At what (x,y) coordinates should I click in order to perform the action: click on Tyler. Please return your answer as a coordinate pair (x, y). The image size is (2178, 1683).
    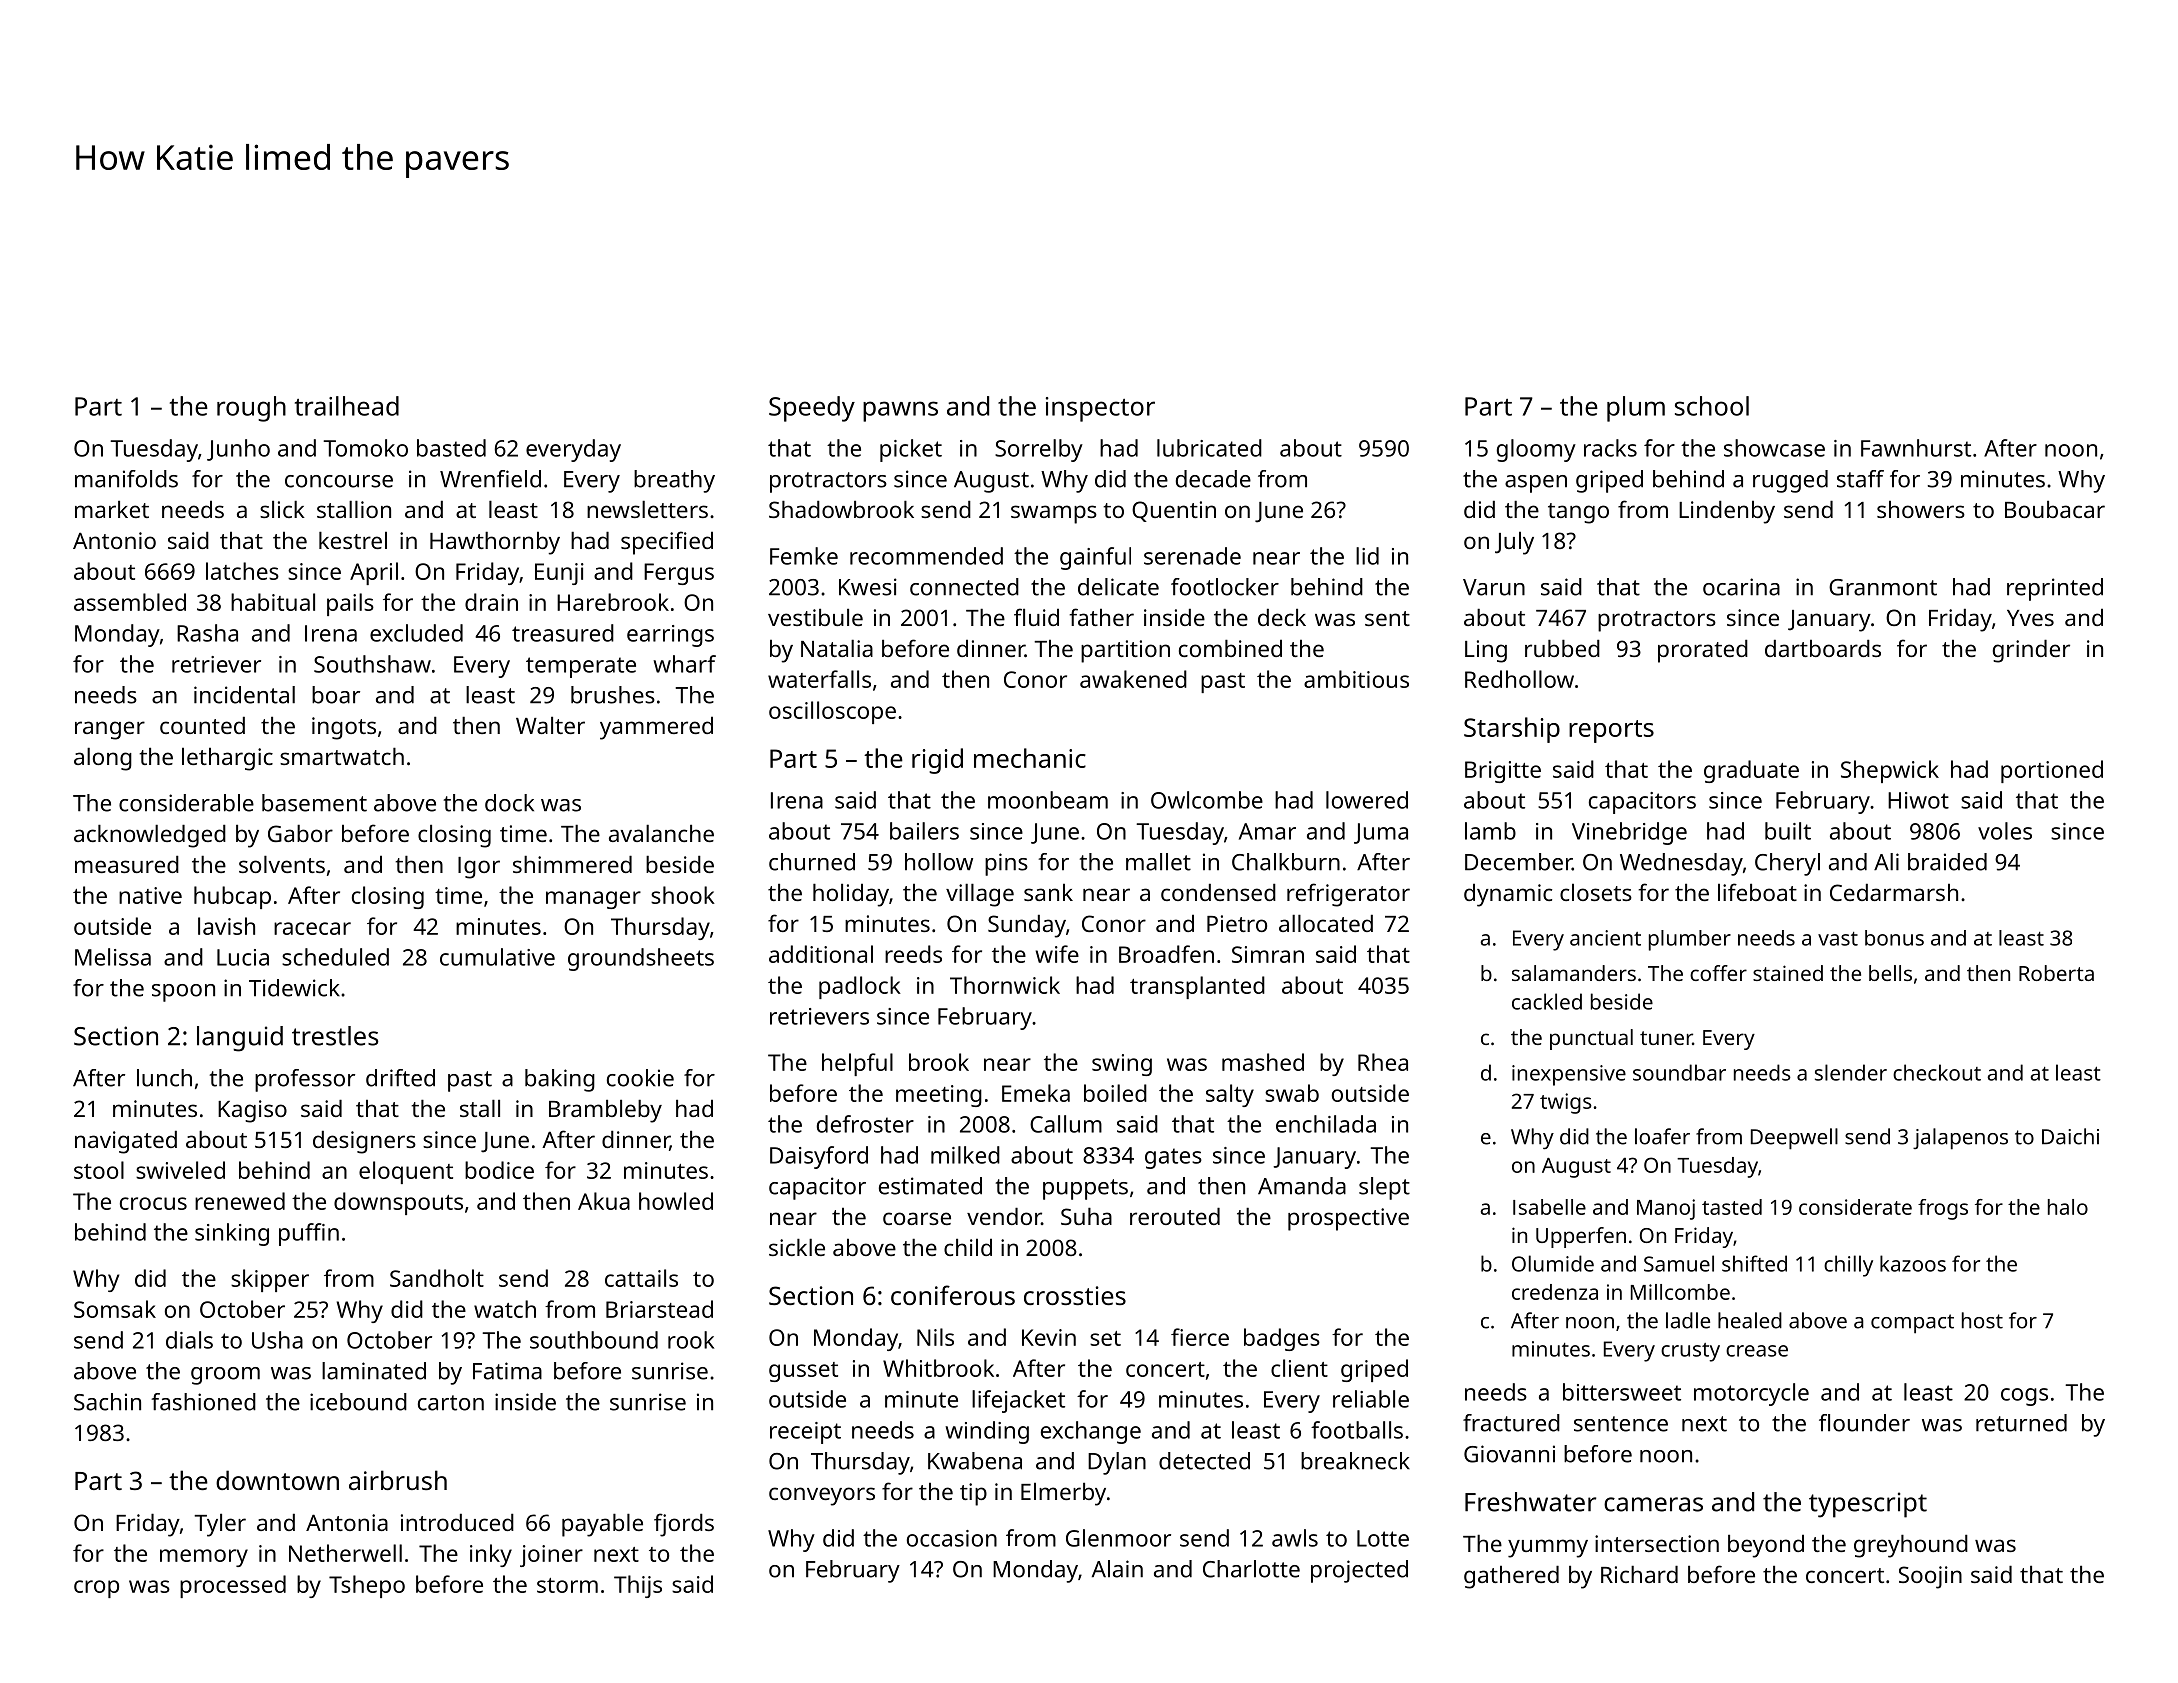
    Looking at the image, I should click on (220, 1525).
